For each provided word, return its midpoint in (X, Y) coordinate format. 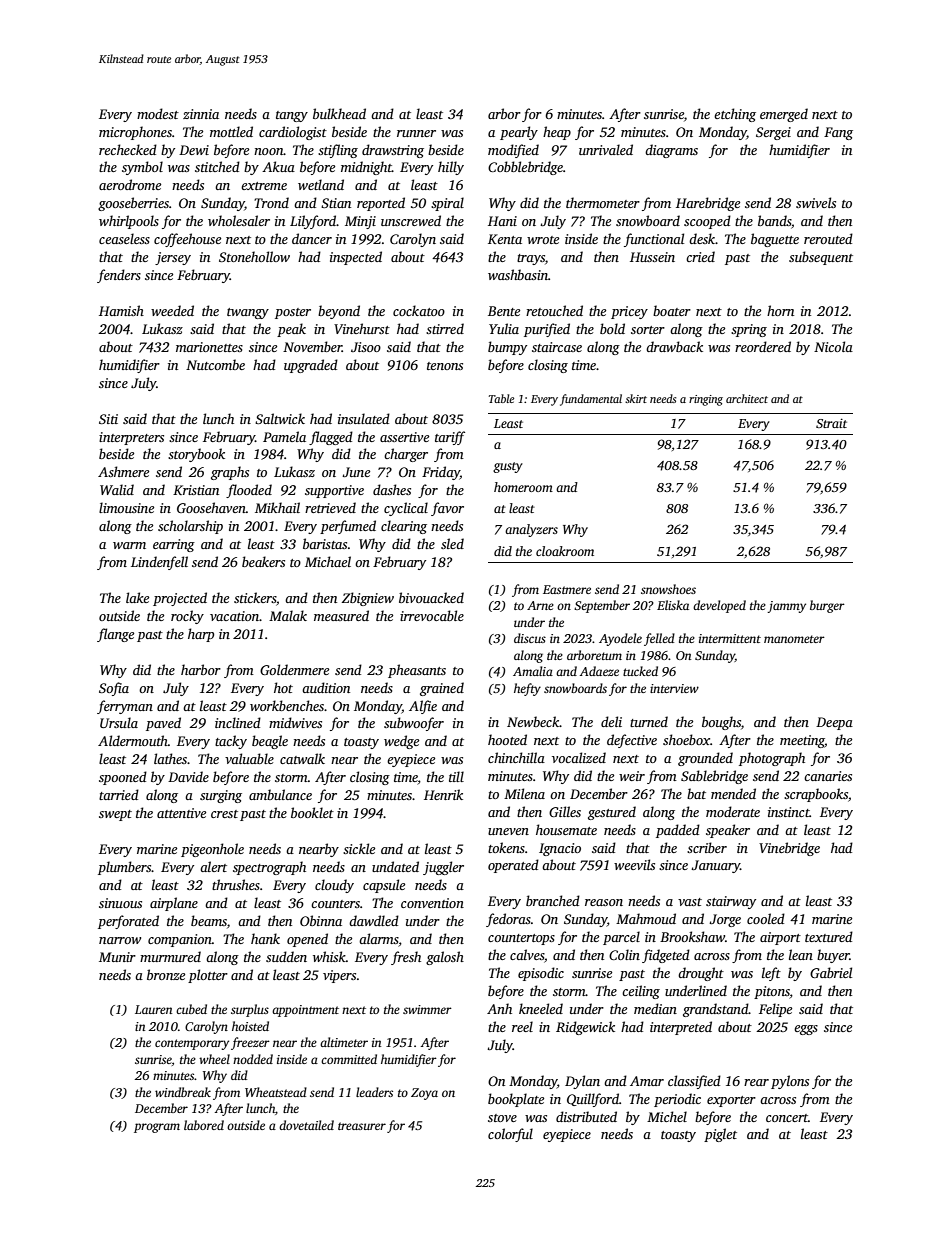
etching (735, 115)
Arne (540, 605)
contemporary (192, 1044)
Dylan (582, 1082)
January (715, 866)
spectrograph (269, 868)
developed (719, 606)
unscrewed (411, 220)
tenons (445, 366)
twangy (248, 313)
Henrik (443, 794)
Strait (831, 423)
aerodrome (130, 184)
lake (137, 597)
